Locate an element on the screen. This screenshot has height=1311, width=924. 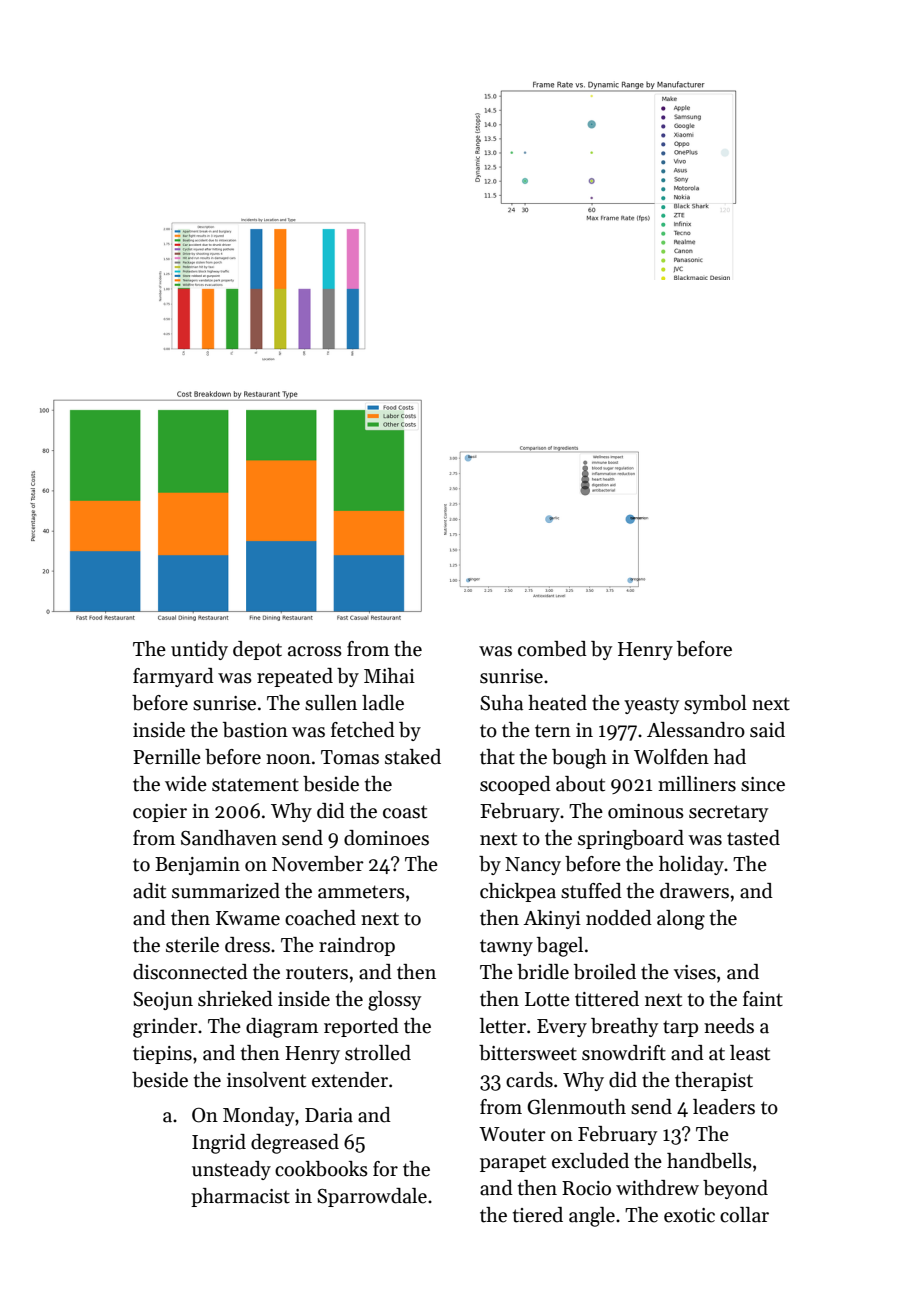
combed is located at coordinates (552, 649).
